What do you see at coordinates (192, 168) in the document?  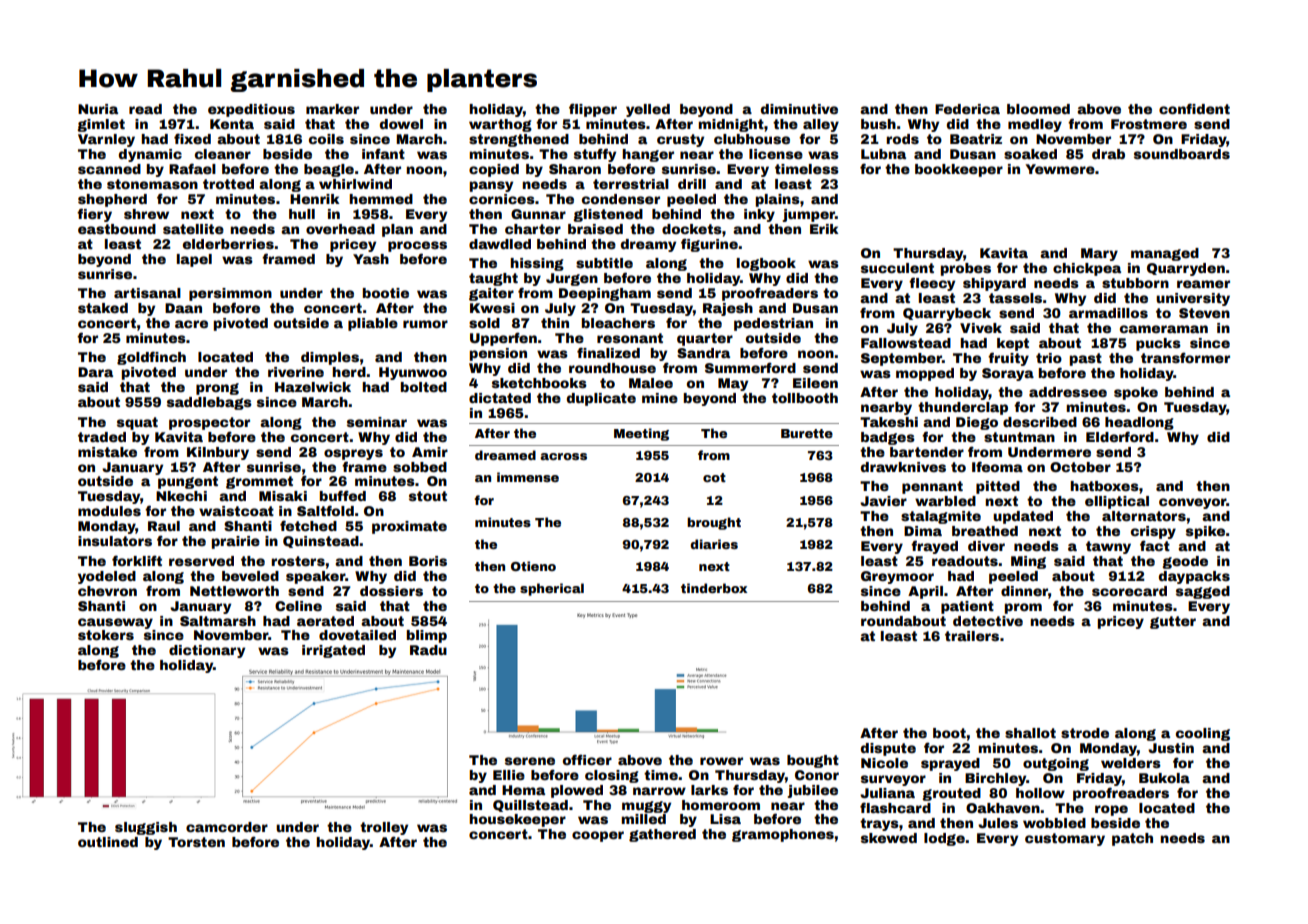 I see `Rafael` at bounding box center [192, 168].
